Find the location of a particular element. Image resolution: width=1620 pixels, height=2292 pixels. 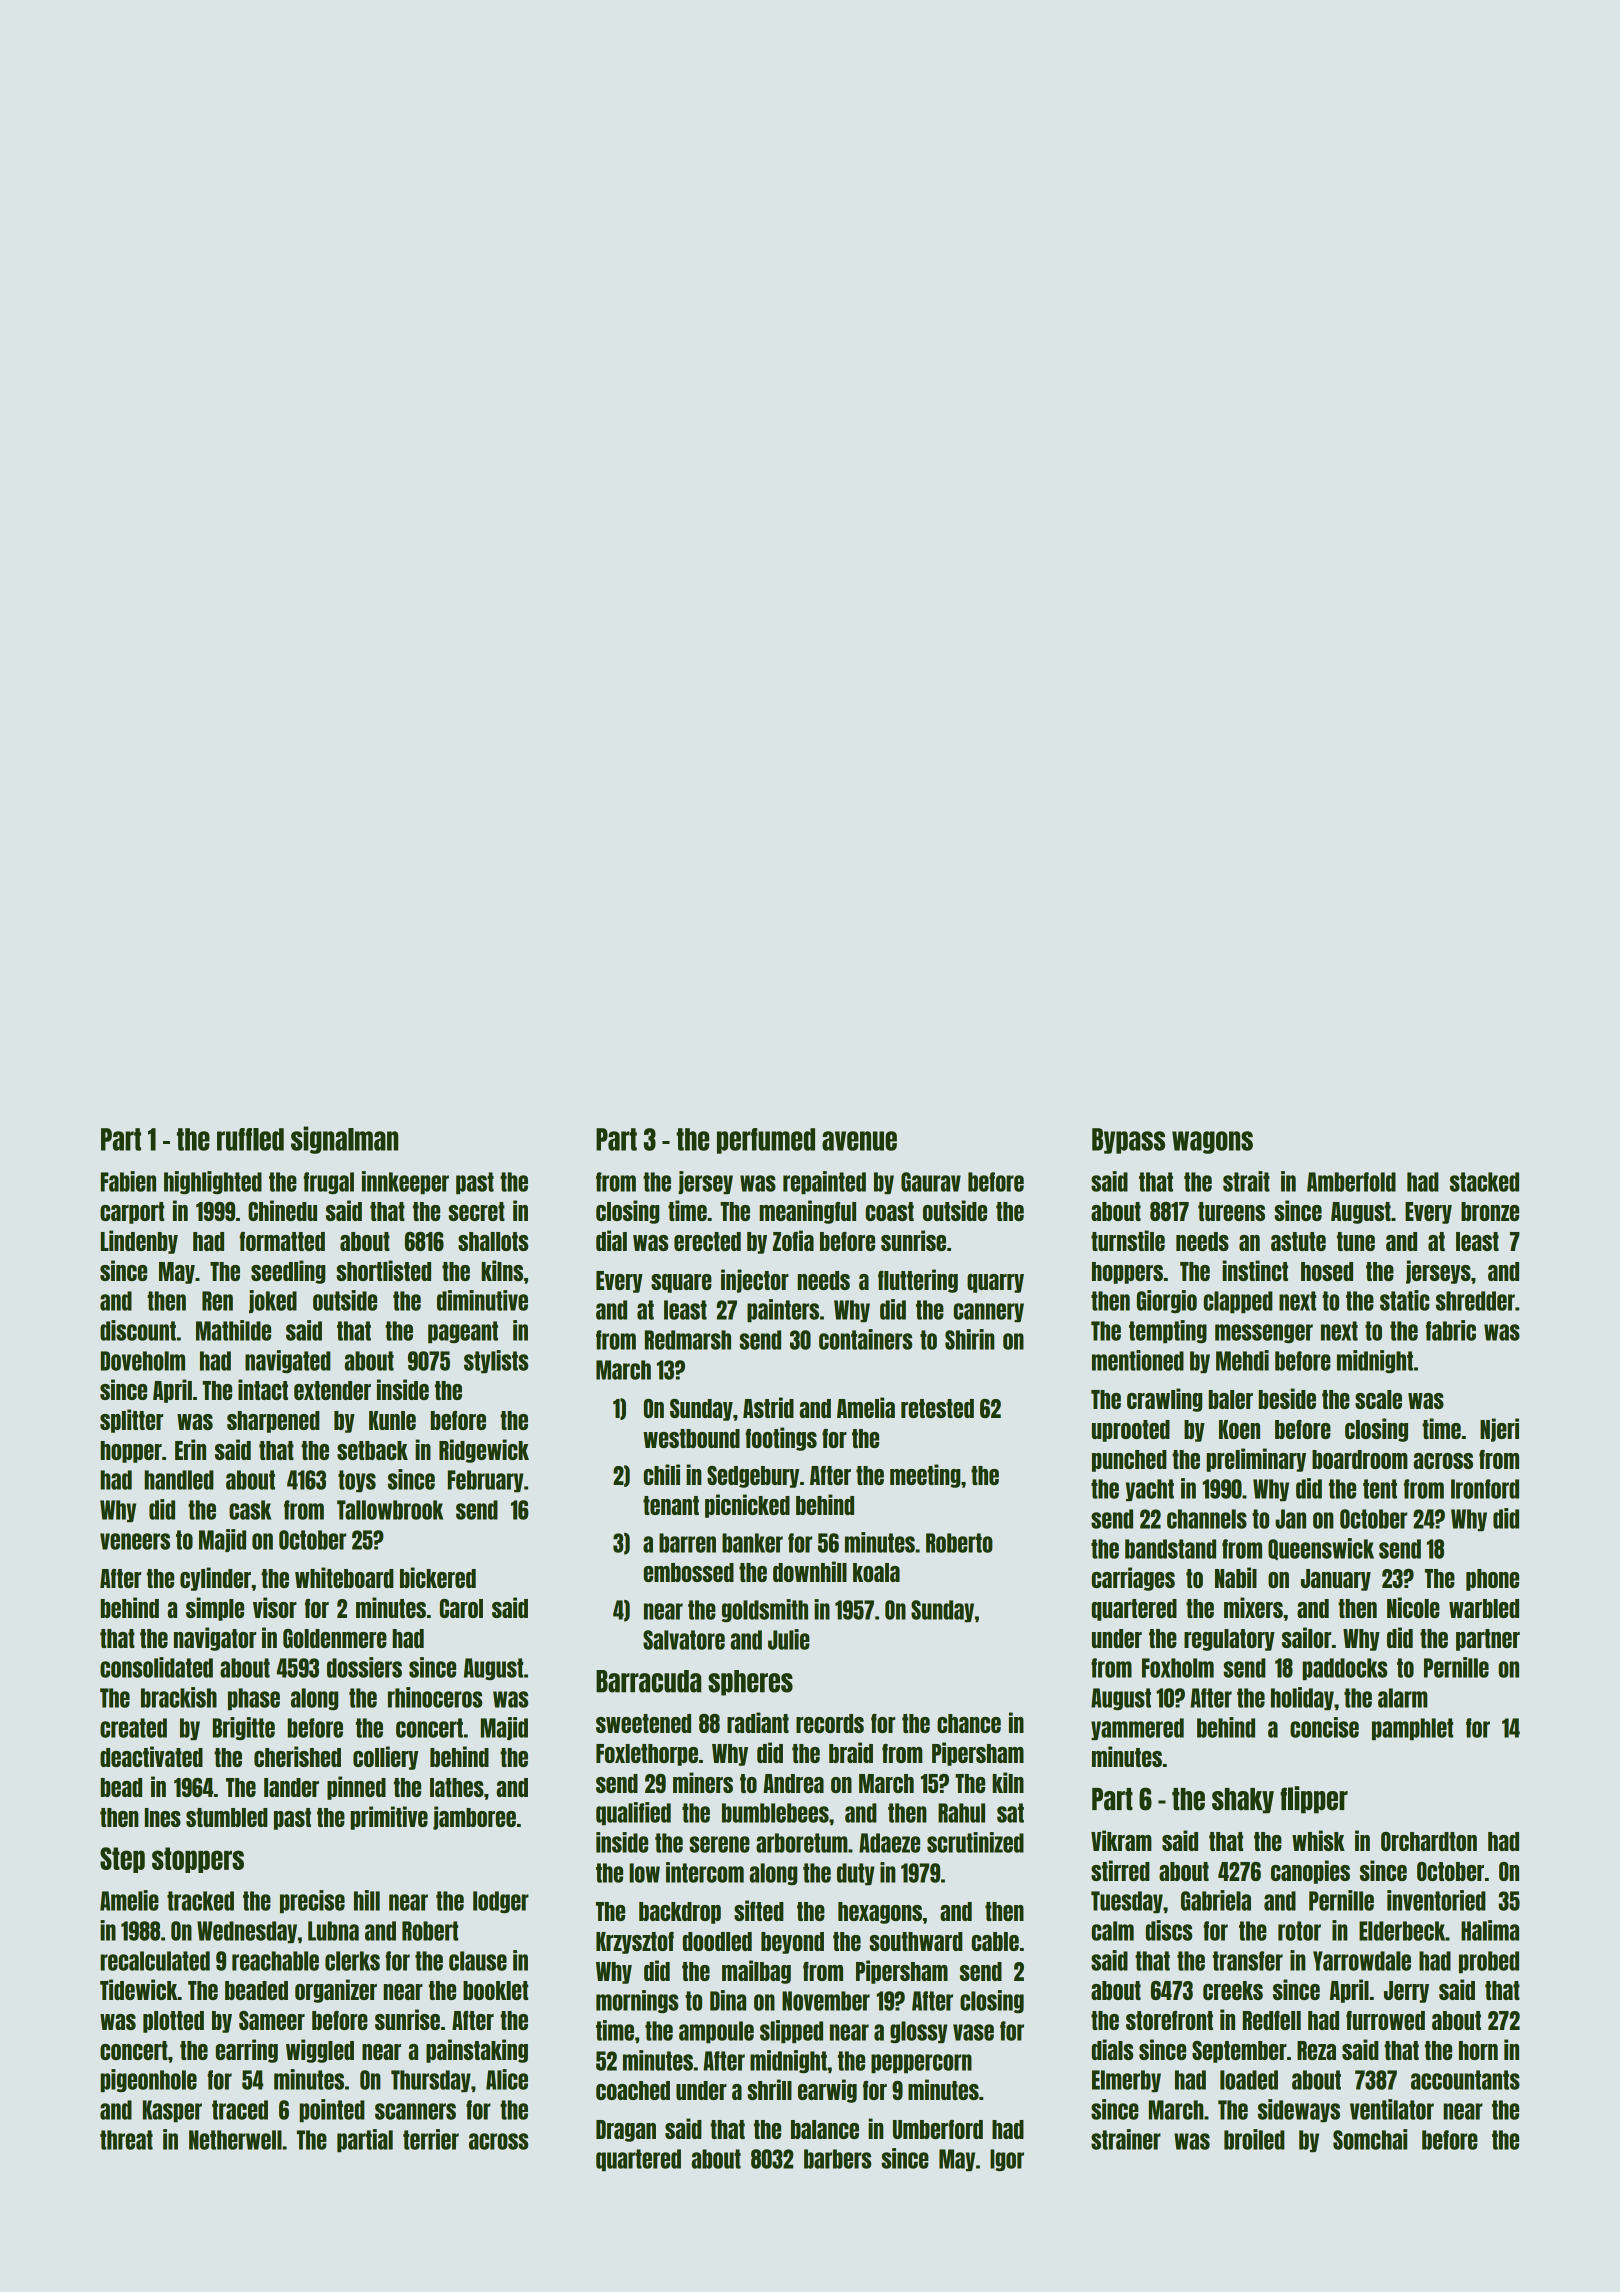

Jerry is located at coordinates (1406, 1992).
